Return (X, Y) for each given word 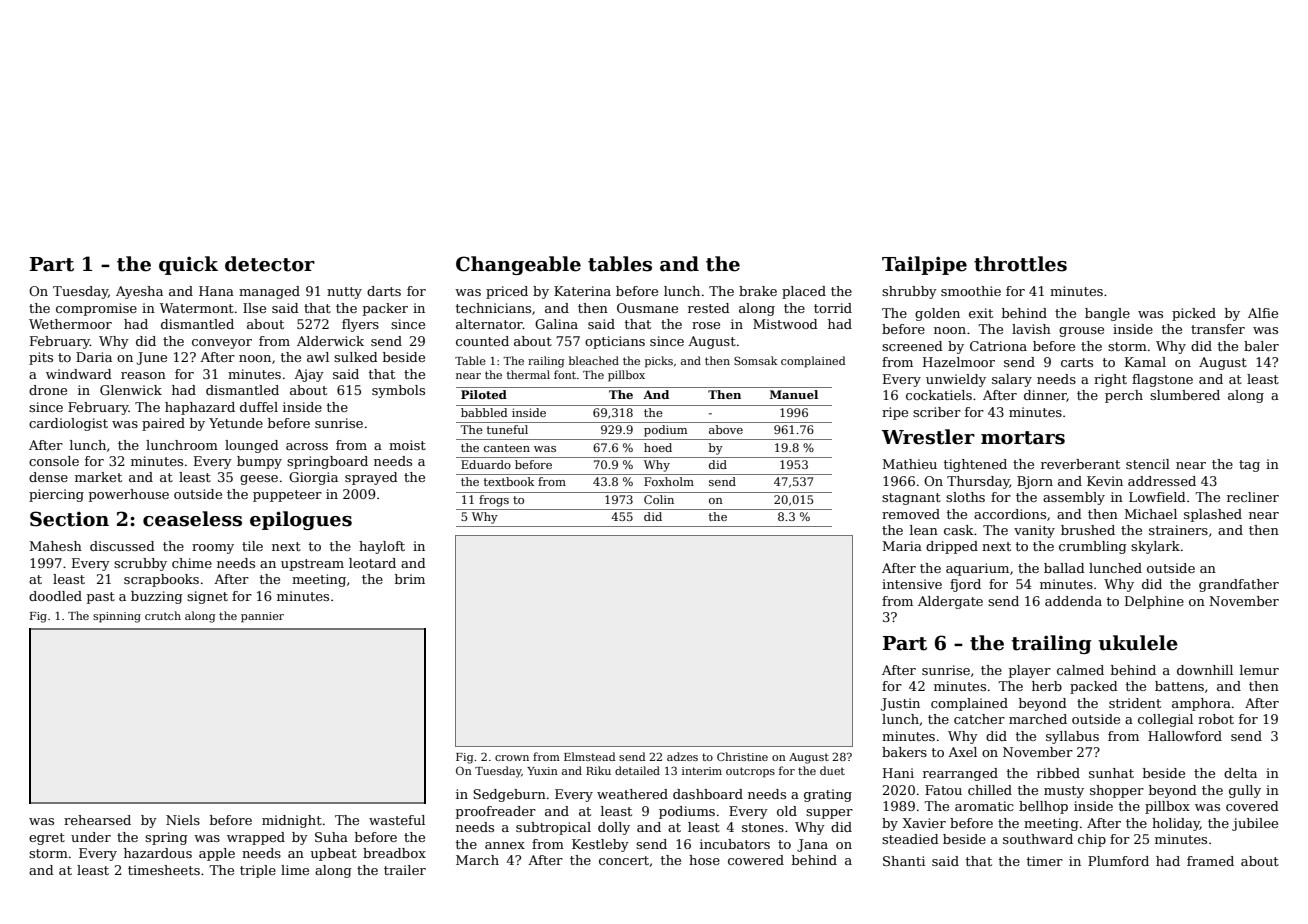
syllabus (1072, 737)
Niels (183, 820)
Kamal (1145, 362)
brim (410, 579)
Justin (900, 704)
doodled (55, 596)
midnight (292, 821)
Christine (742, 756)
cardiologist (68, 424)
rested (709, 308)
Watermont (197, 308)
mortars (1023, 438)
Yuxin (542, 771)
